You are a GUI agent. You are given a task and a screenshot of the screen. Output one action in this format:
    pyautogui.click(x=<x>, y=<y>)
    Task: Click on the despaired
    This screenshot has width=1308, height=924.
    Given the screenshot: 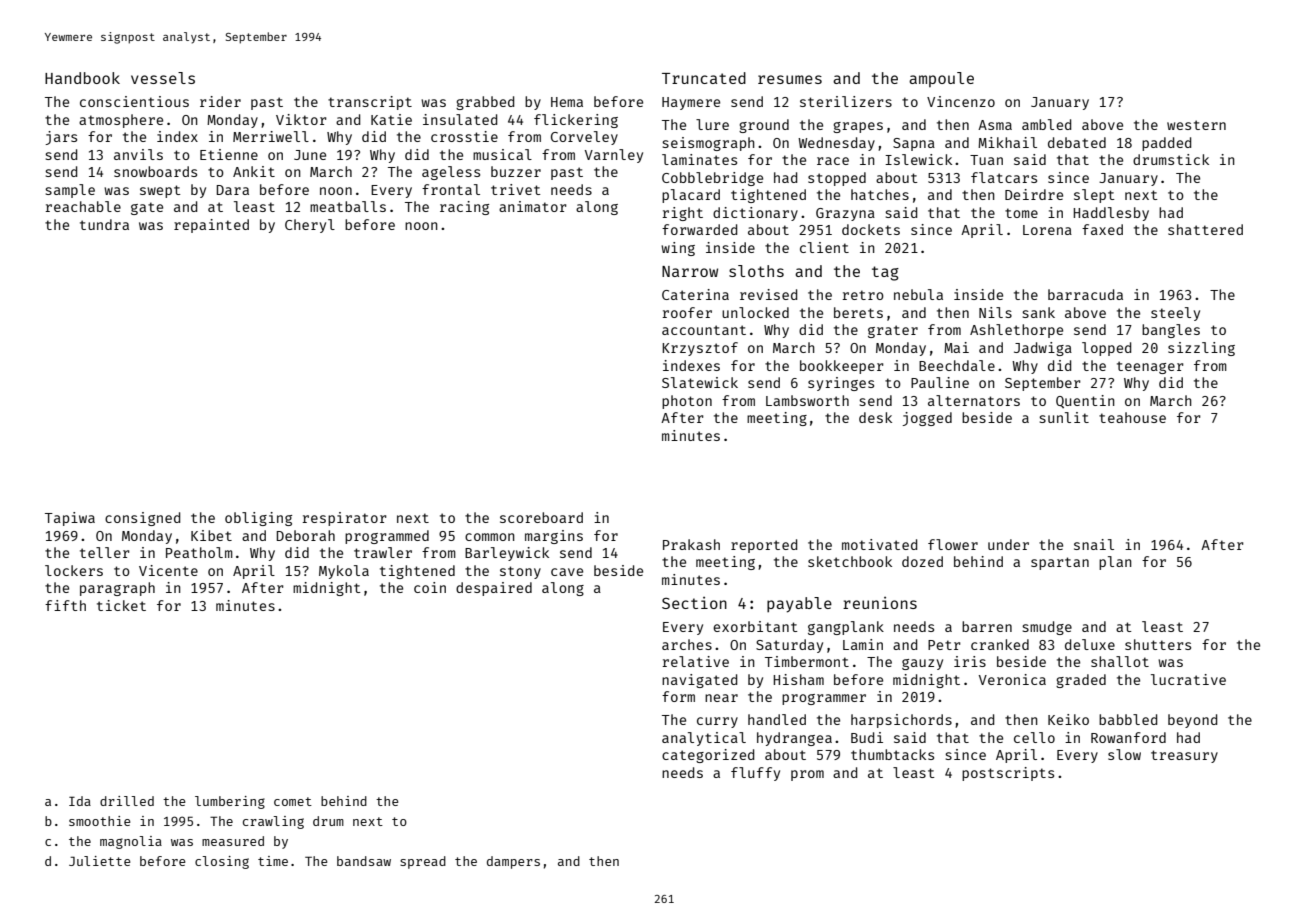 What is the action you would take?
    pyautogui.click(x=494, y=589)
